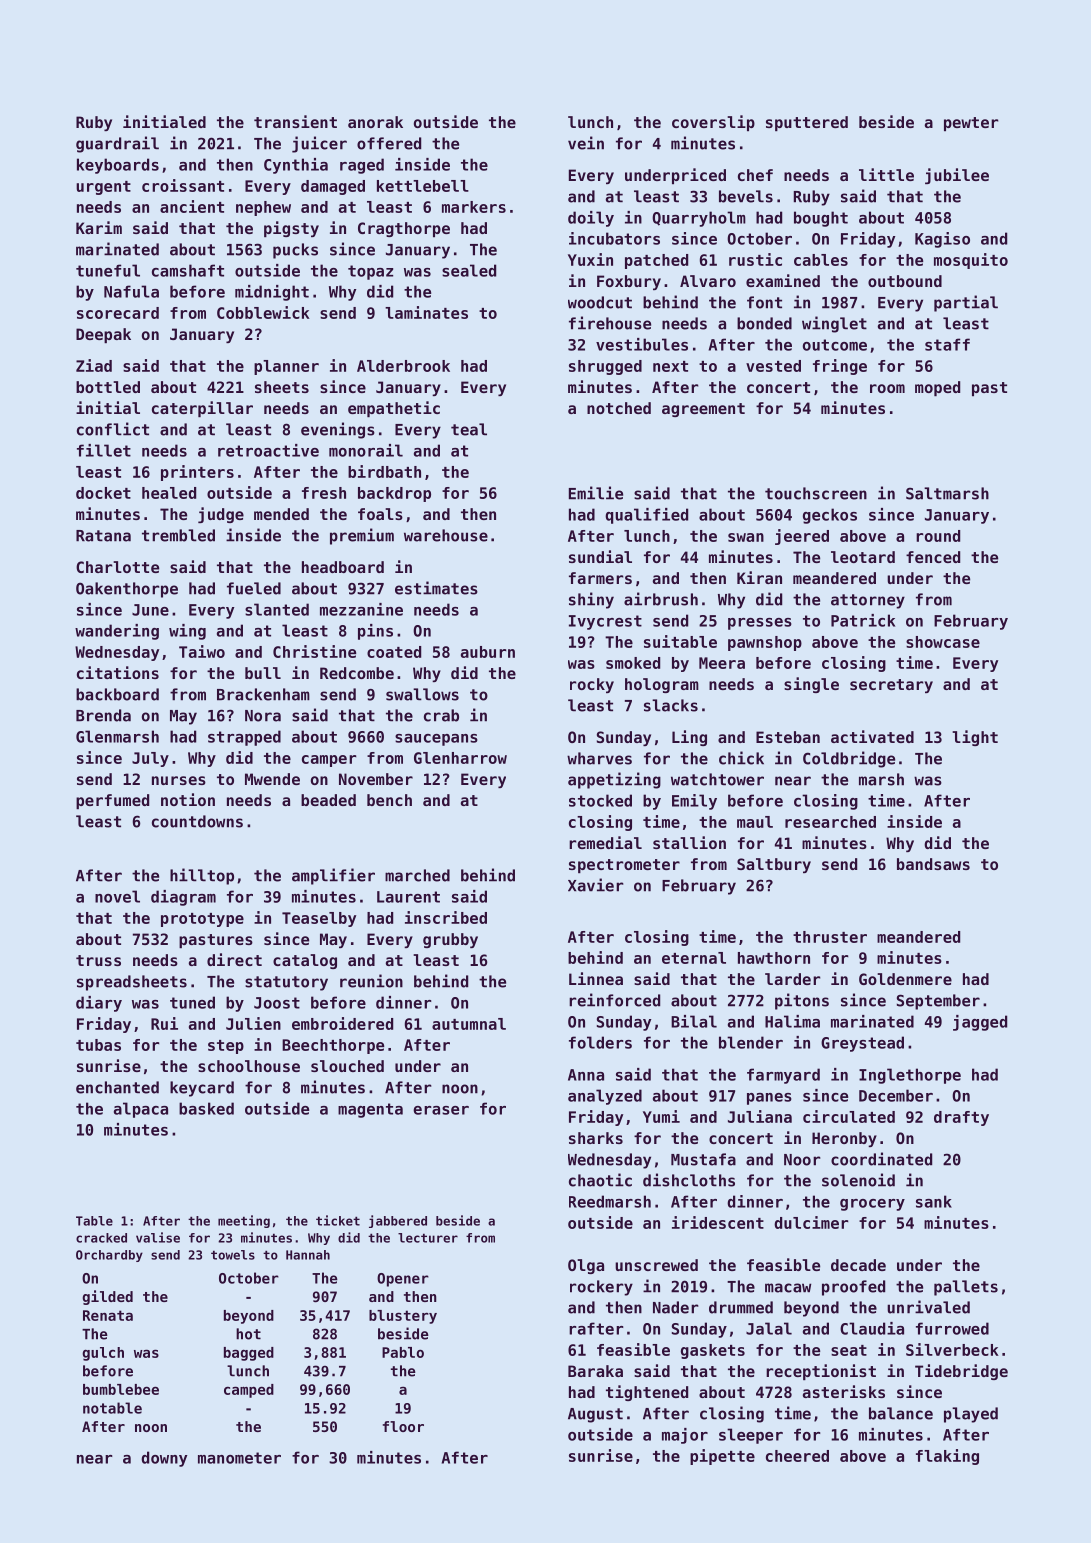  Describe the element at coordinates (394, 652) in the screenshot. I see `coated` at that location.
